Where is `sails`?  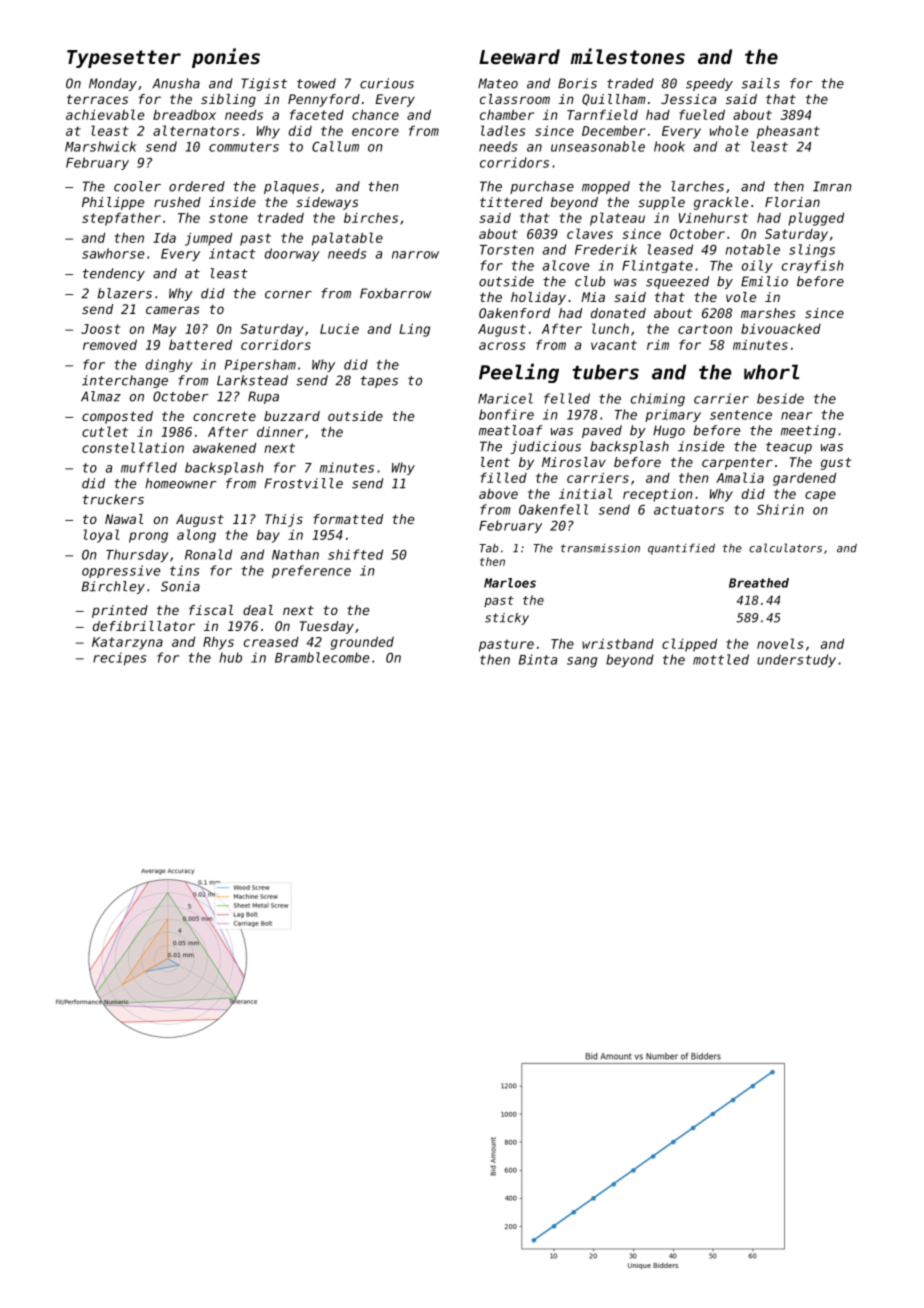 sails is located at coordinates (761, 83).
